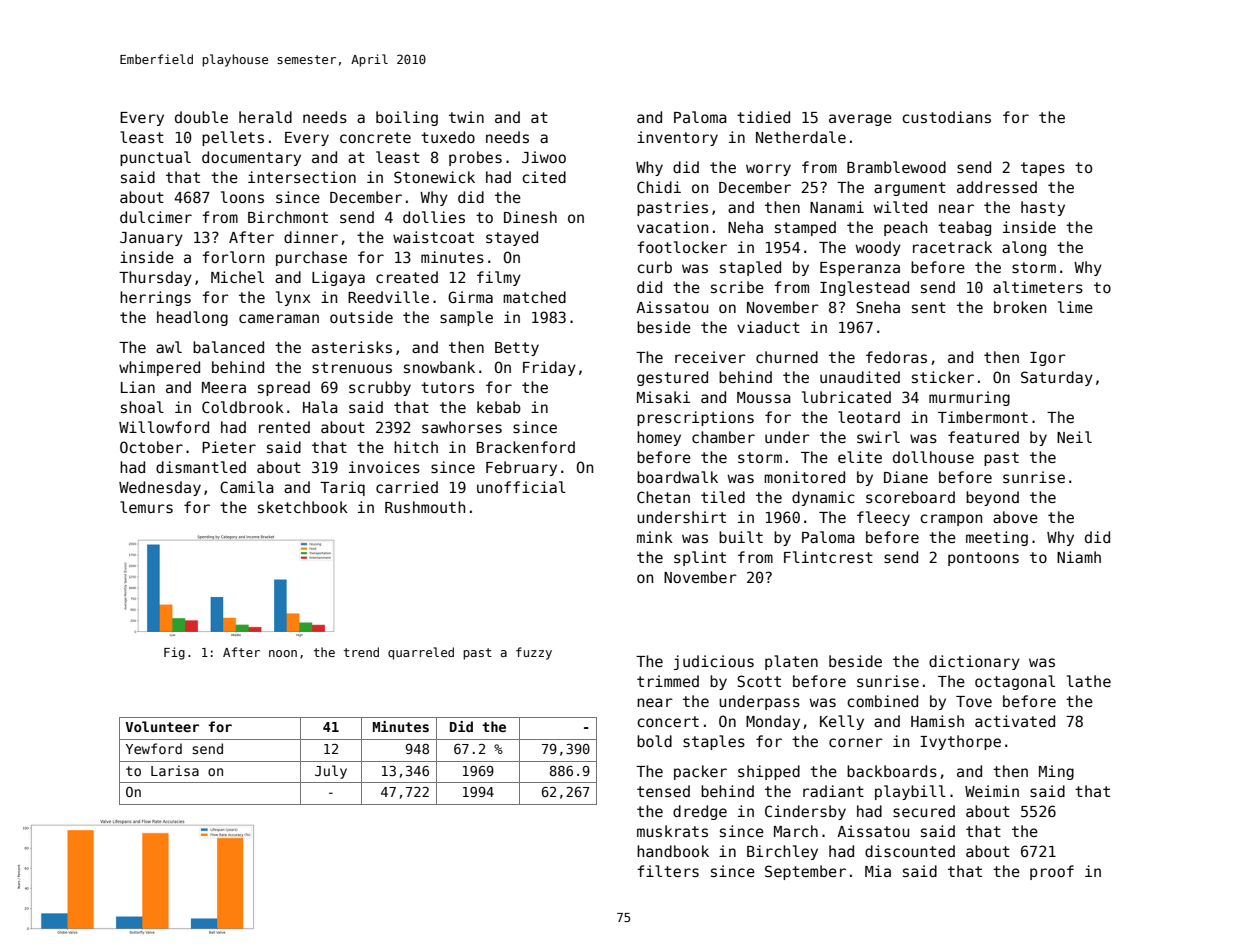 This screenshot has width=1233, height=952. I want to click on gestured, so click(672, 378).
